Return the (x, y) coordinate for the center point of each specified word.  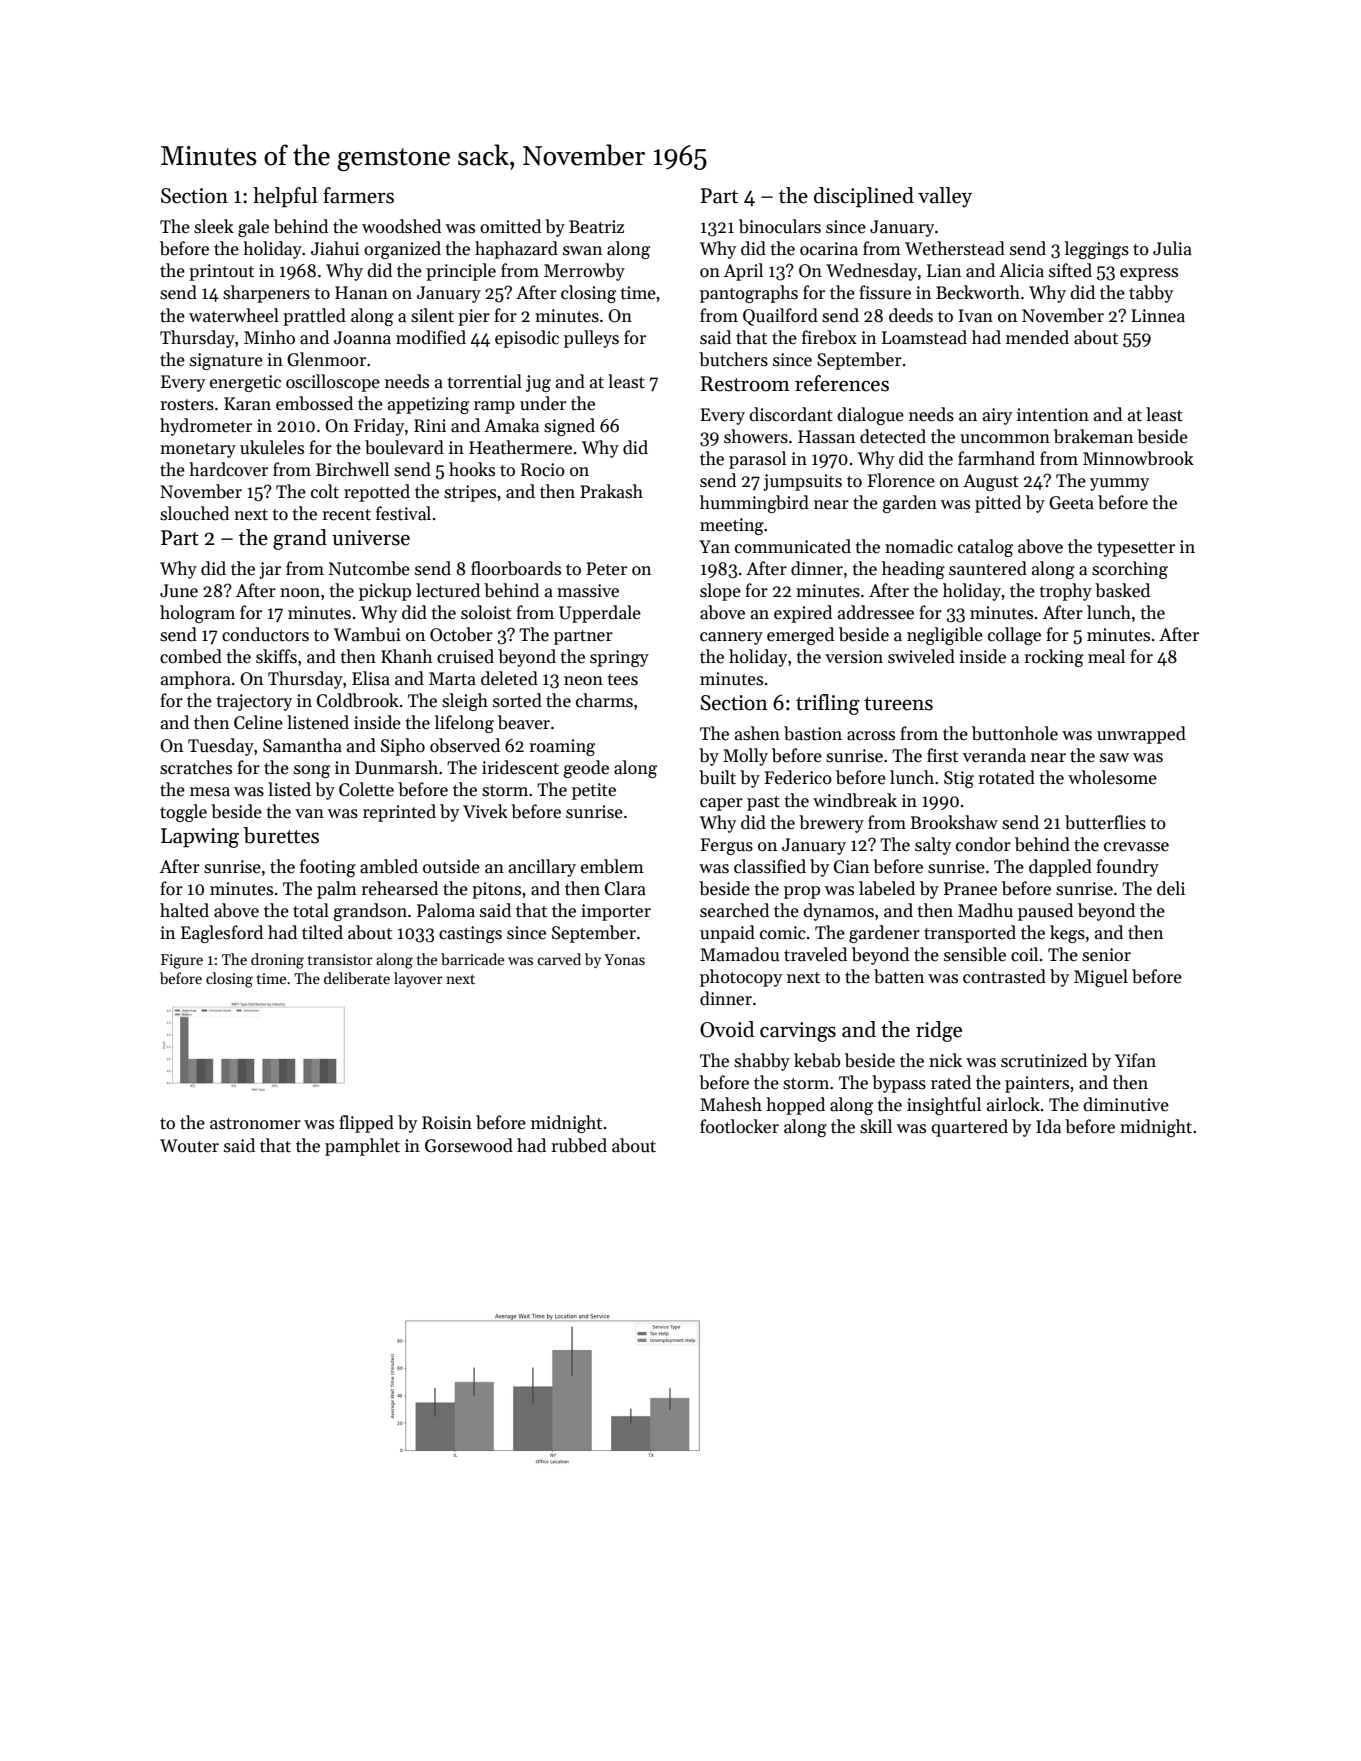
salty (933, 846)
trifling (828, 704)
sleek (214, 226)
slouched (194, 513)
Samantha (302, 745)
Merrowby (584, 272)
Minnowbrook (1138, 458)
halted (184, 910)
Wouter (189, 1146)
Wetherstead (955, 248)
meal (1106, 656)
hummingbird (754, 504)
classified (770, 866)
